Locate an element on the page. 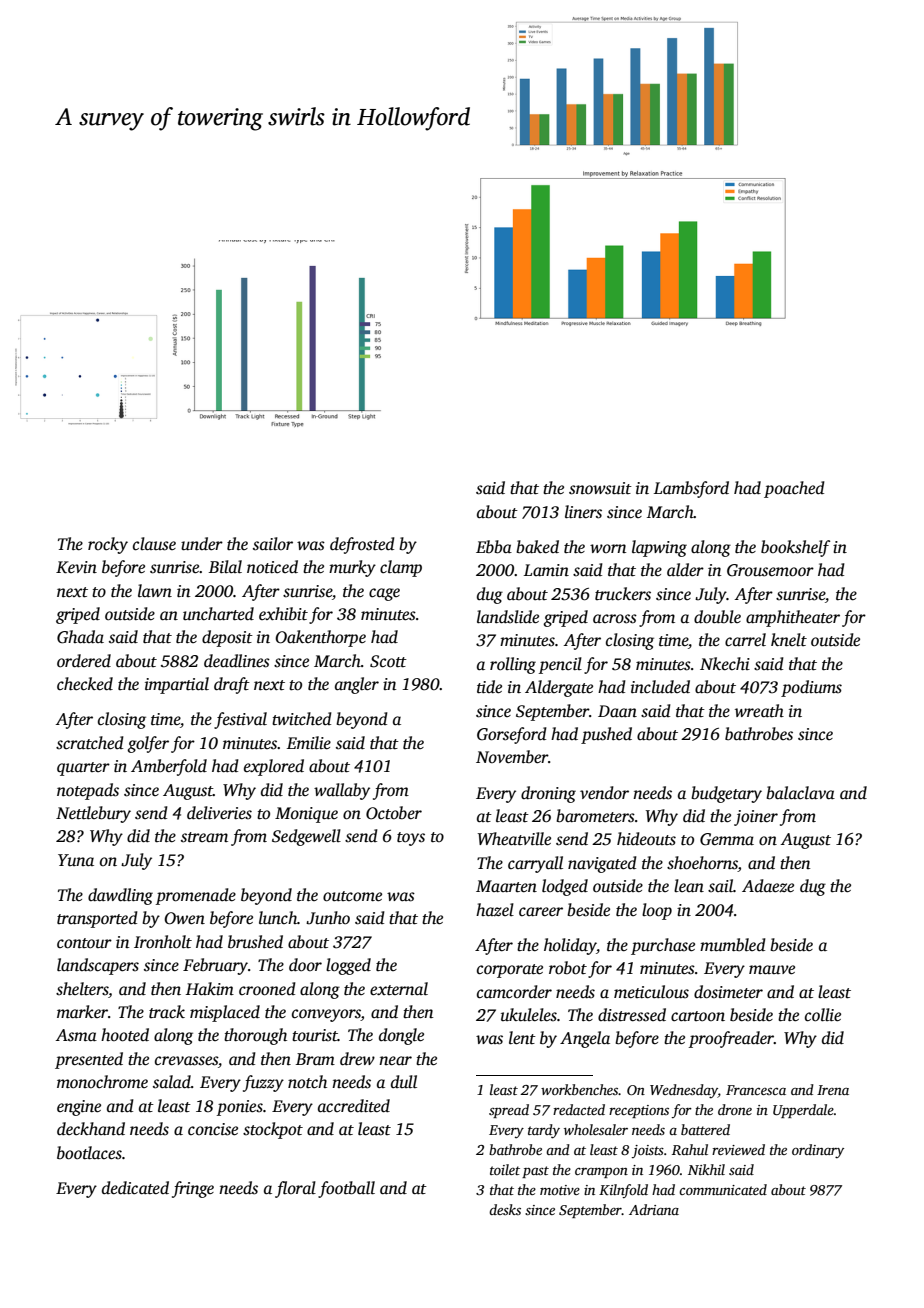 The image size is (924, 1308). Irena is located at coordinates (833, 1090).
